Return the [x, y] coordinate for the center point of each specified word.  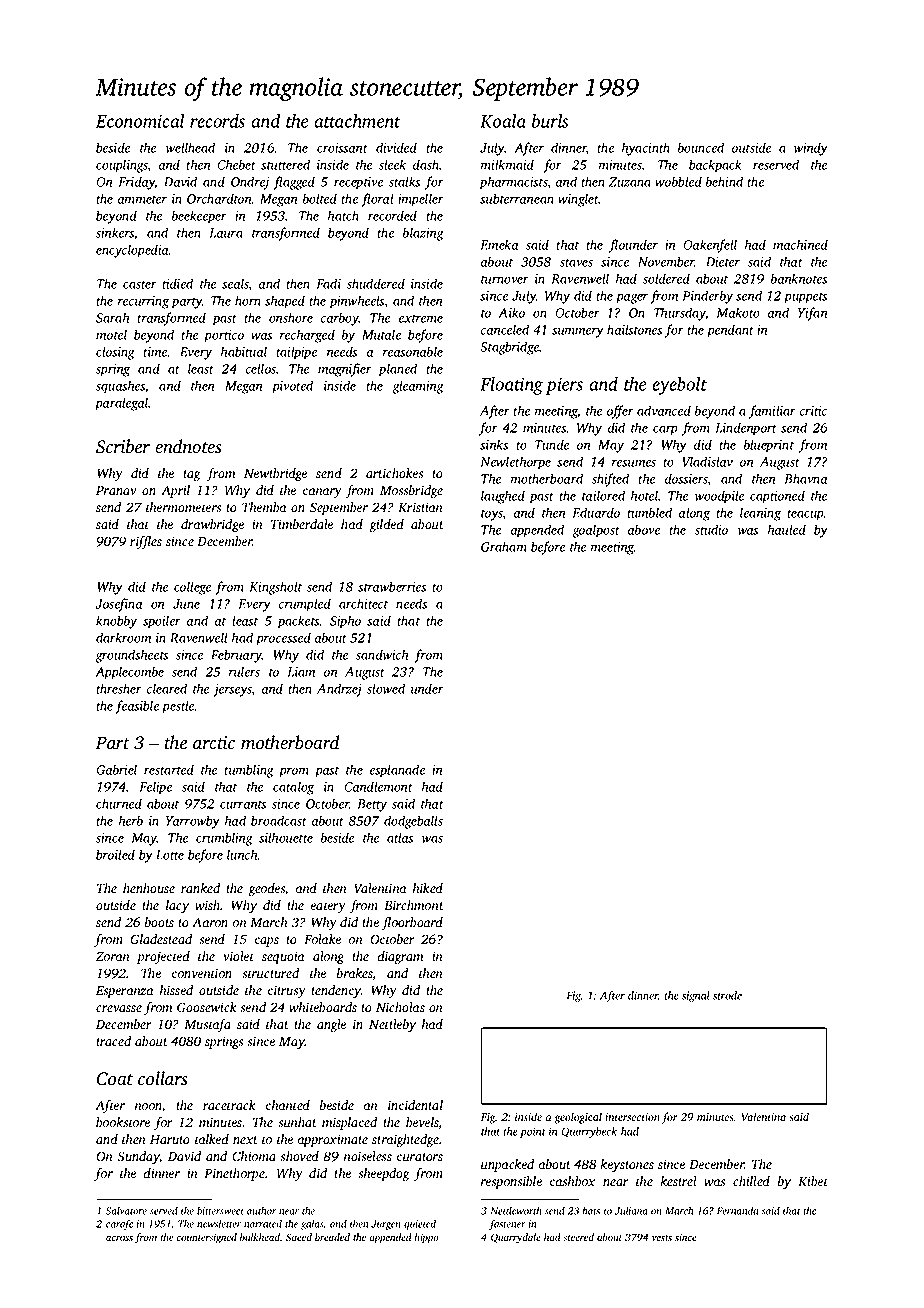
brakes [355, 973]
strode [727, 995]
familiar [772, 412]
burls [550, 121]
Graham [504, 546]
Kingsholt [275, 588]
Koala [503, 121]
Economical [140, 121]
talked [212, 1139]
